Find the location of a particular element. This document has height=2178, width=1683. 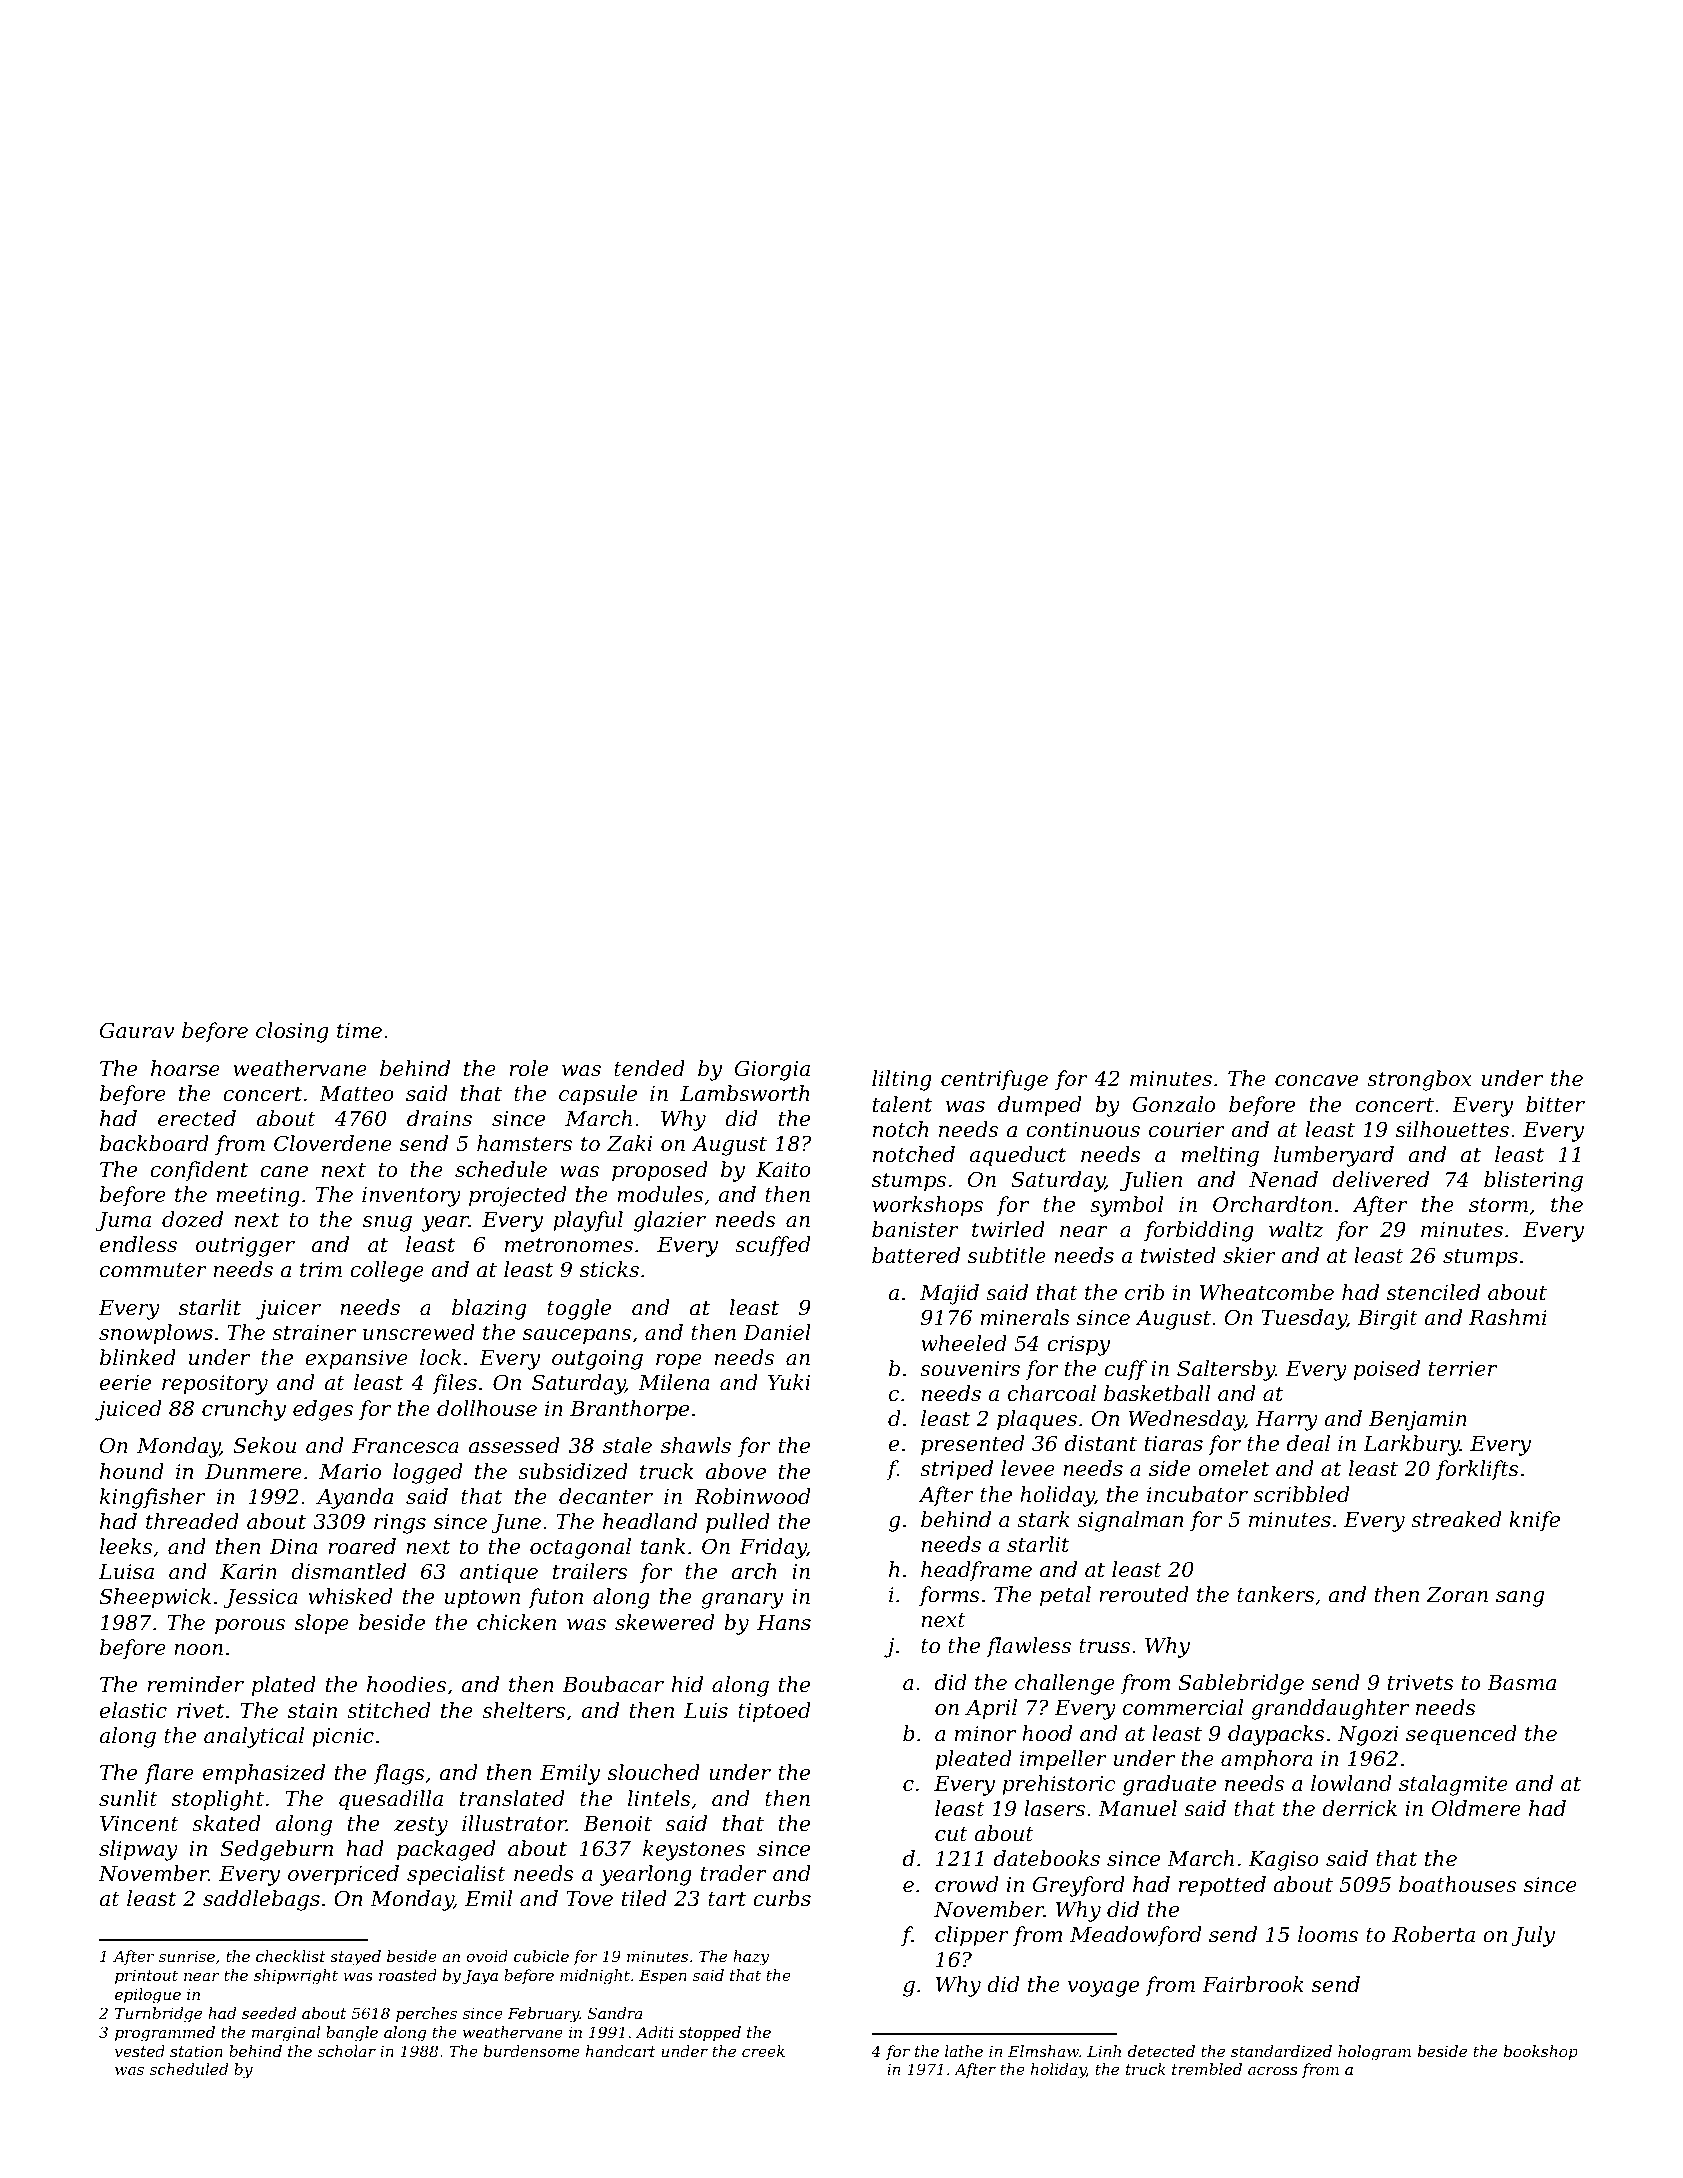

rerouted is located at coordinates (1144, 1594).
